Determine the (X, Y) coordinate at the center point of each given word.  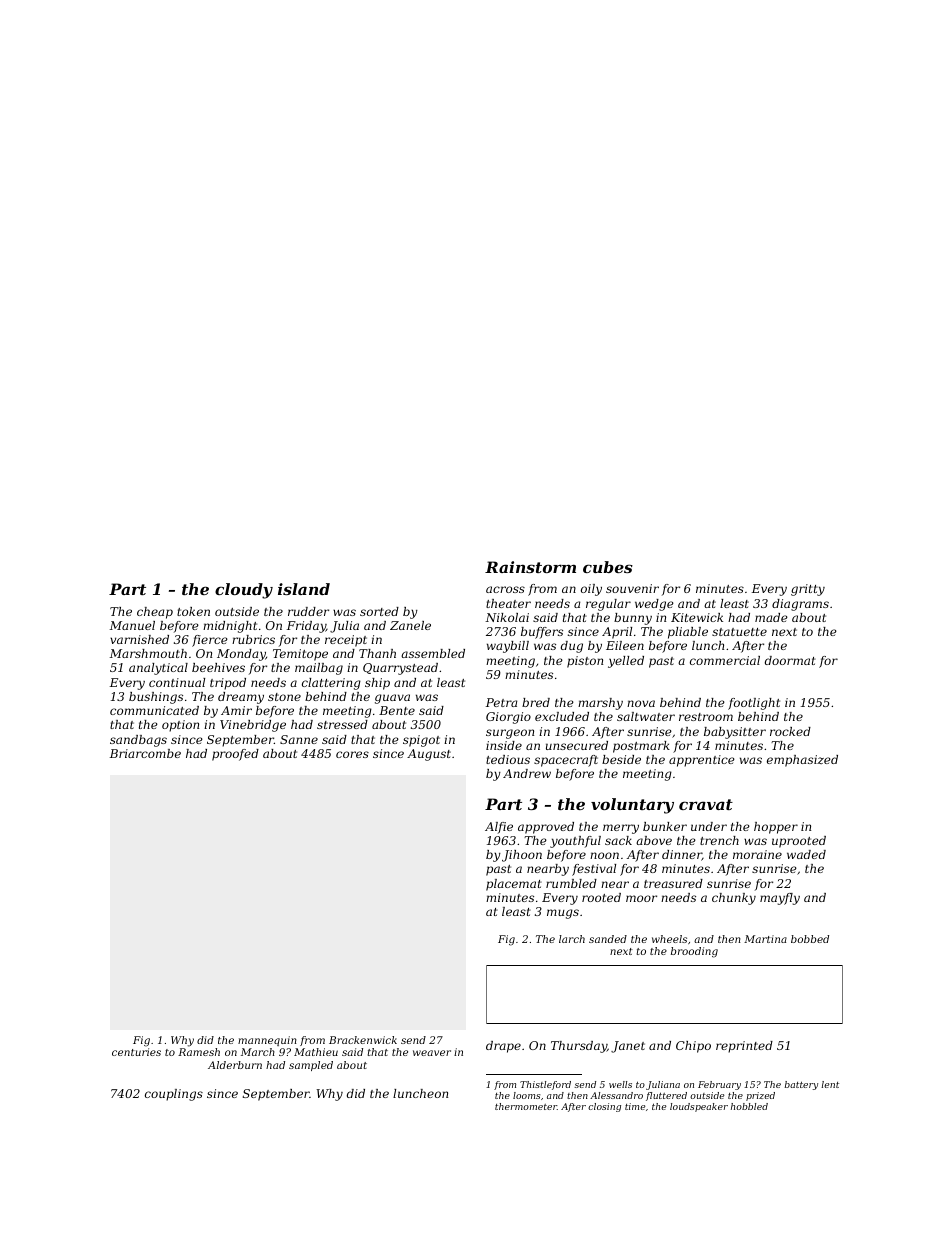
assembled (433, 653)
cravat (706, 804)
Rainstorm (530, 567)
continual (177, 682)
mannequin (267, 1041)
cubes (608, 567)
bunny (633, 619)
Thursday (579, 1047)
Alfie (499, 828)
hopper (776, 828)
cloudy (244, 591)
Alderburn (235, 1065)
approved (546, 828)
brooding (694, 952)
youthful (575, 842)
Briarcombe (145, 753)
